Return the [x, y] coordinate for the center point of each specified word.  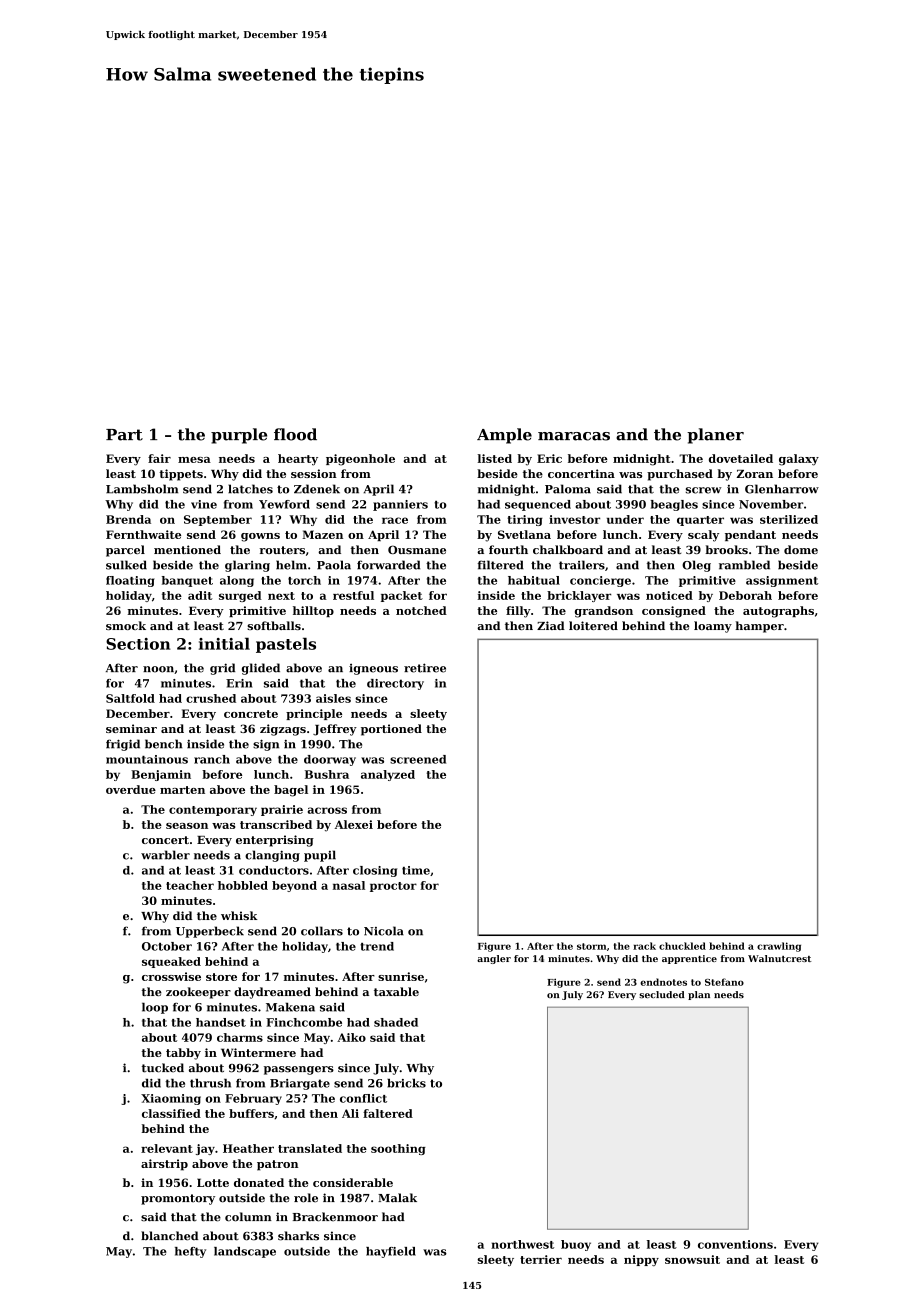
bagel [291, 791]
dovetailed [741, 458]
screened [418, 759]
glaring [247, 566]
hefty [190, 1252]
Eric [549, 458]
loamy [713, 627]
